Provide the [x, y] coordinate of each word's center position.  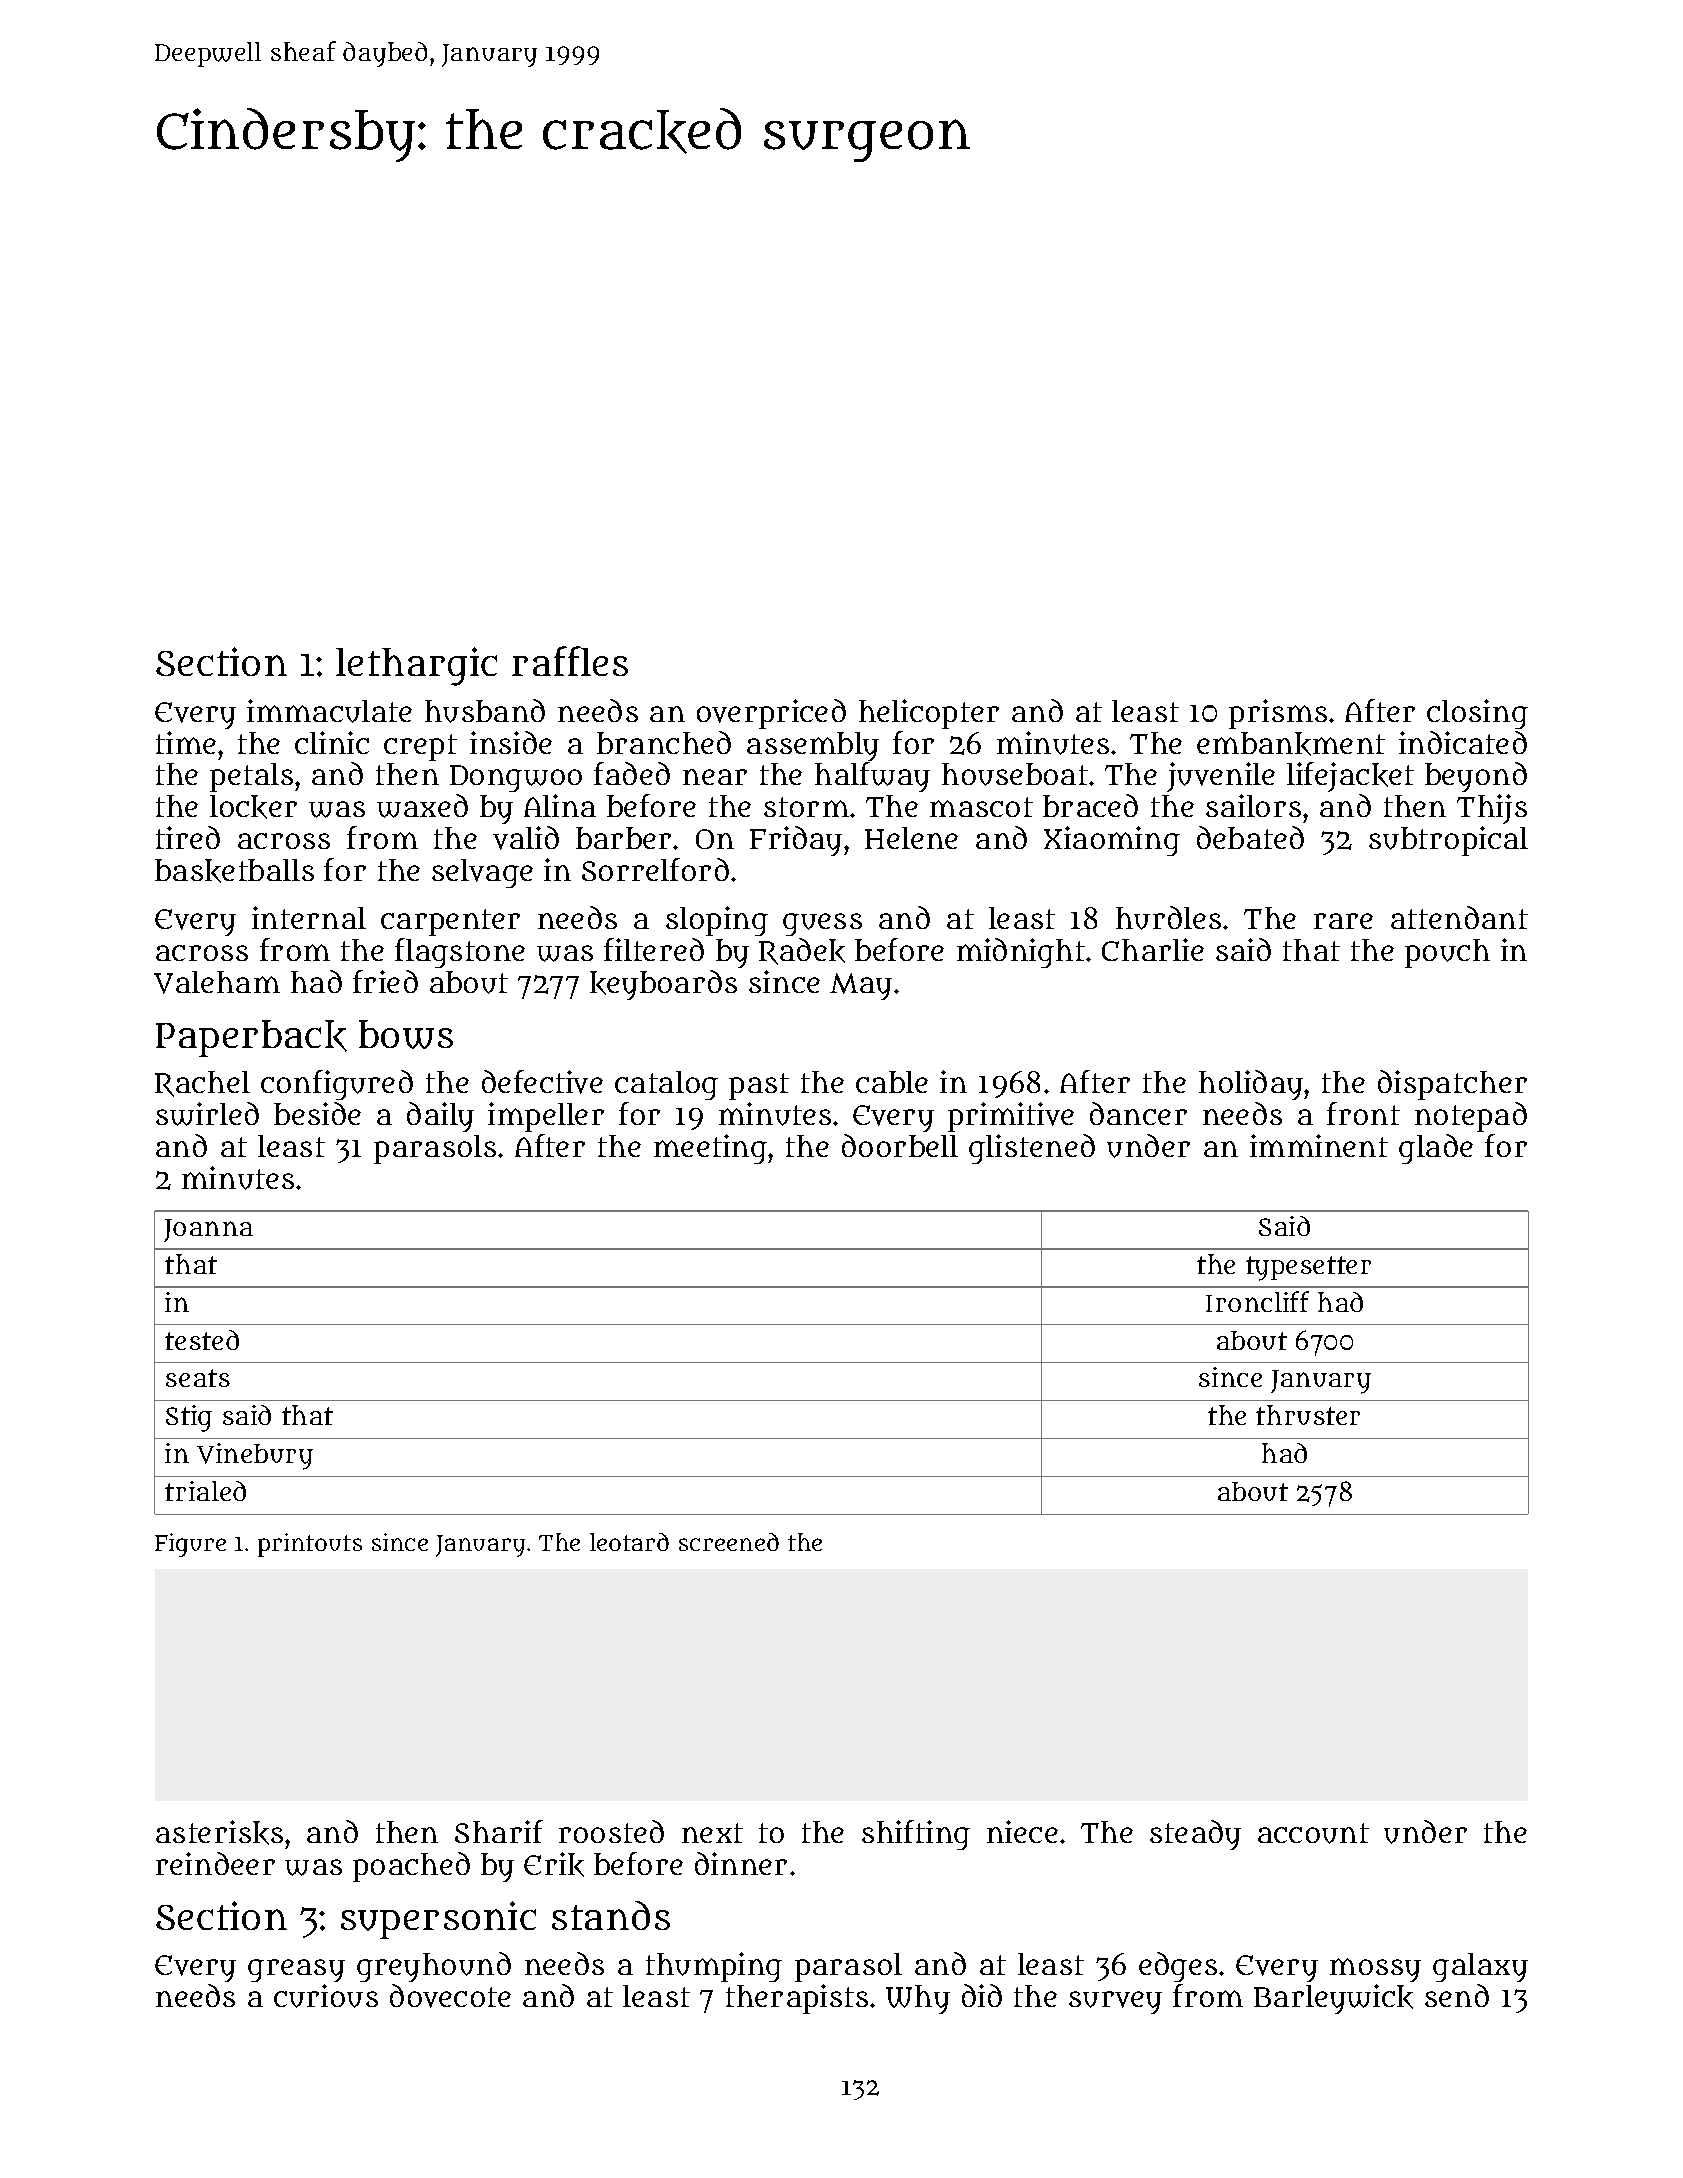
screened [729, 1542]
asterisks [219, 1832]
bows [406, 1034]
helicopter [929, 714]
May [861, 986]
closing [1477, 714]
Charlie [1153, 949]
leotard [629, 1542]
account [1313, 1833]
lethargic [416, 666]
